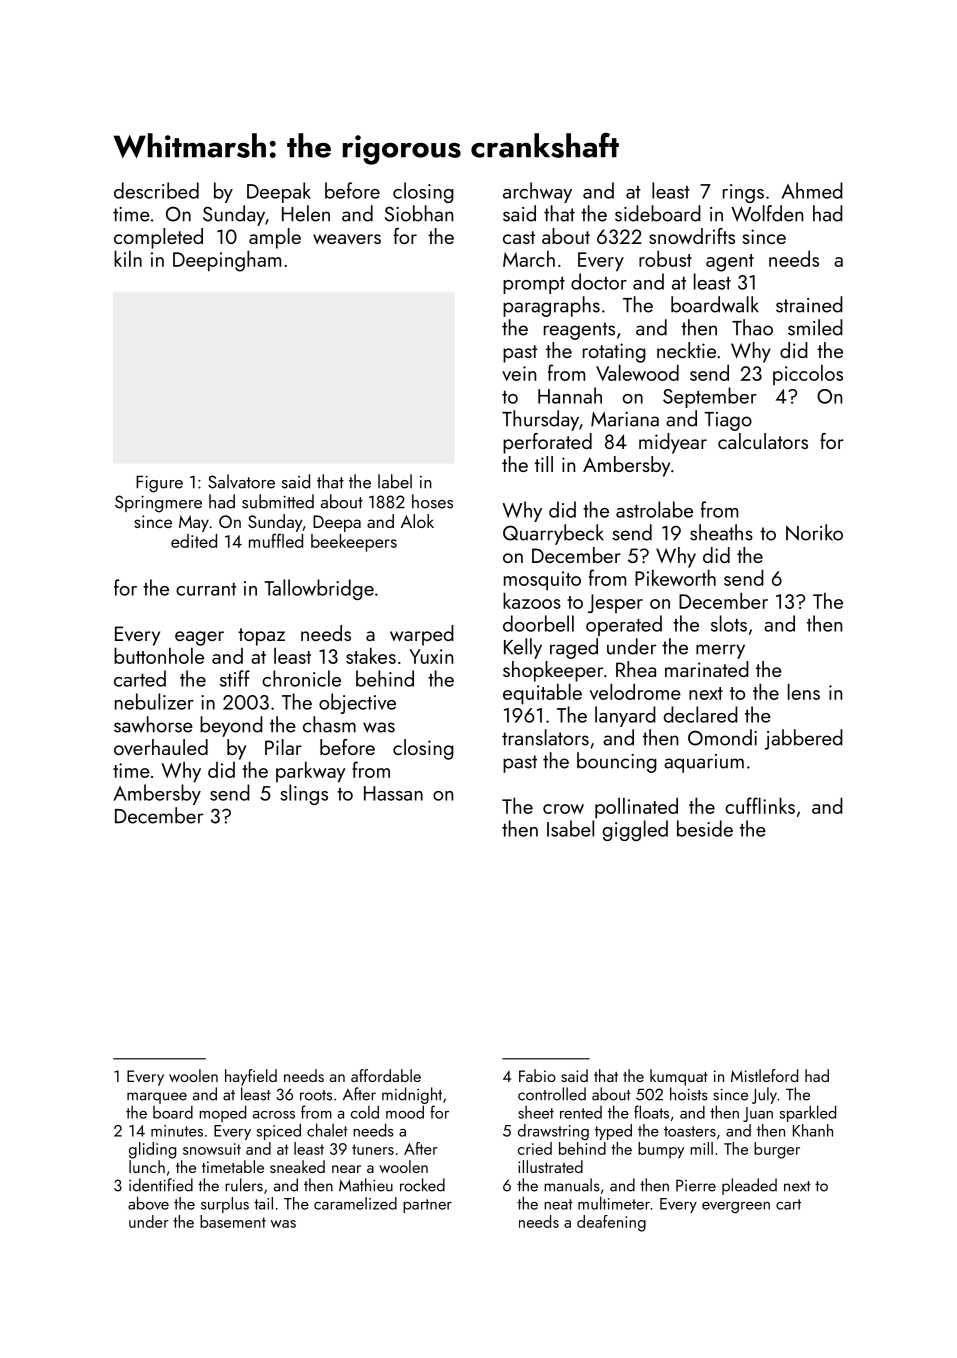  Describe the element at coordinates (519, 237) in the screenshot. I see `cast` at that location.
